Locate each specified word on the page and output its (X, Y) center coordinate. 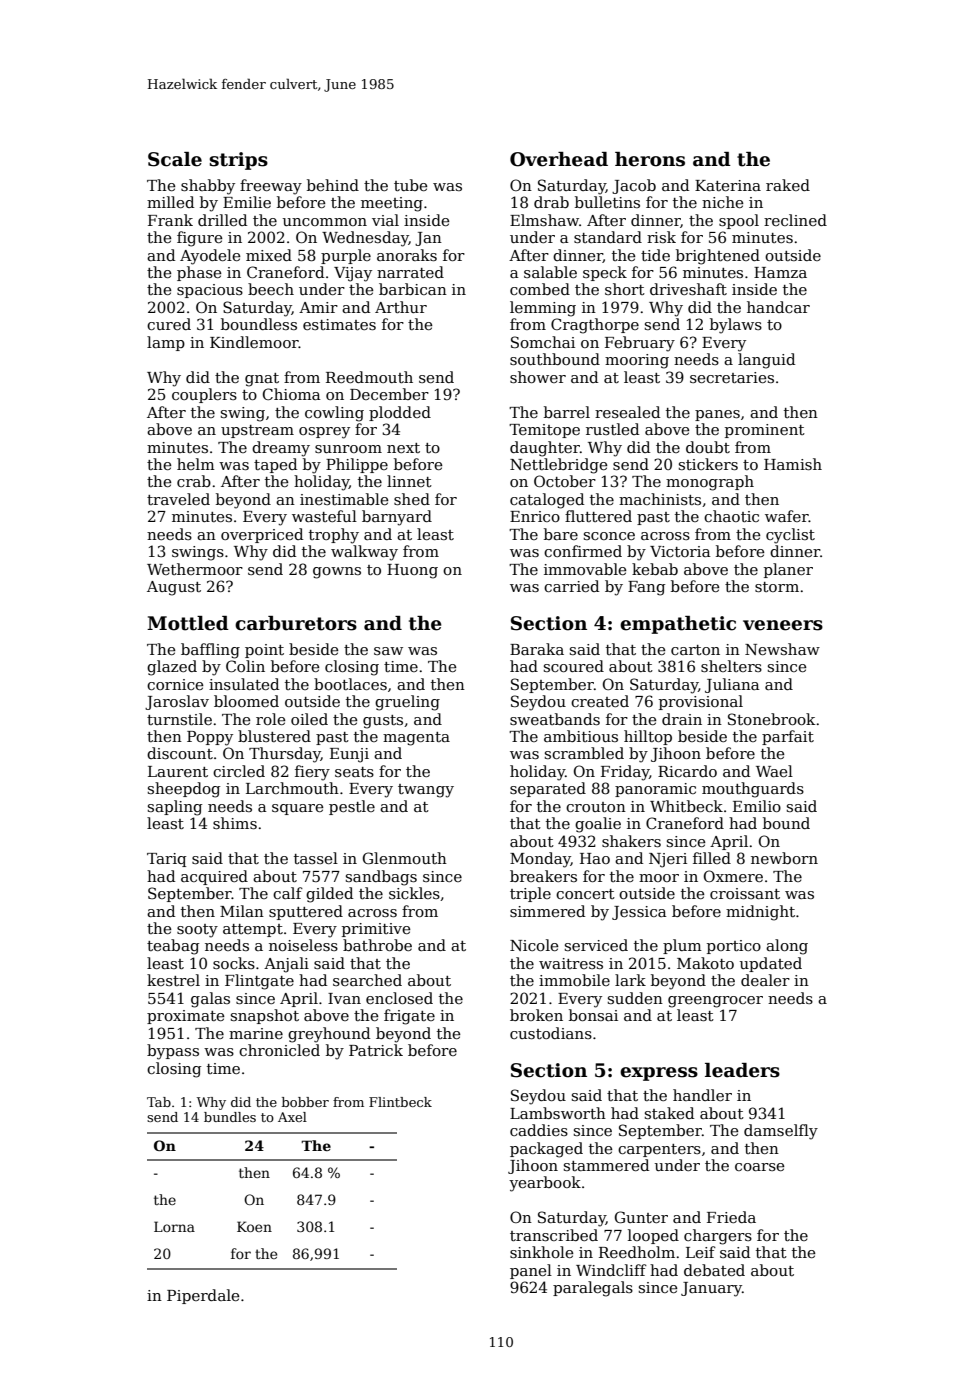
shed (412, 499)
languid (766, 361)
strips (238, 161)
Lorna (174, 1226)
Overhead (559, 159)
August (174, 588)
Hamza (780, 272)
